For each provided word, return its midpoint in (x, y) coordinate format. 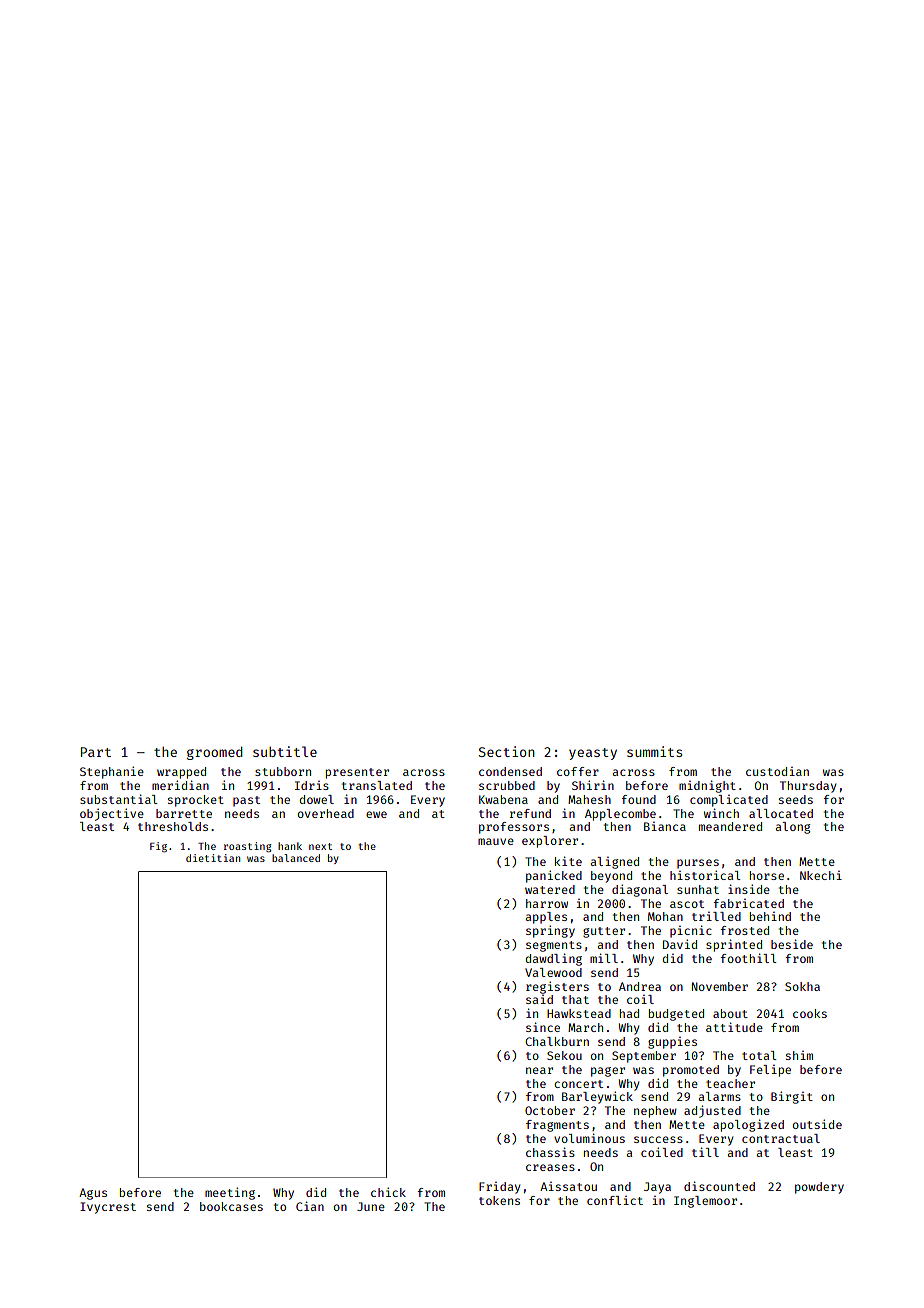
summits (654, 751)
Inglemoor (705, 1202)
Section (507, 751)
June (371, 1206)
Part (96, 752)
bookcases (231, 1206)
